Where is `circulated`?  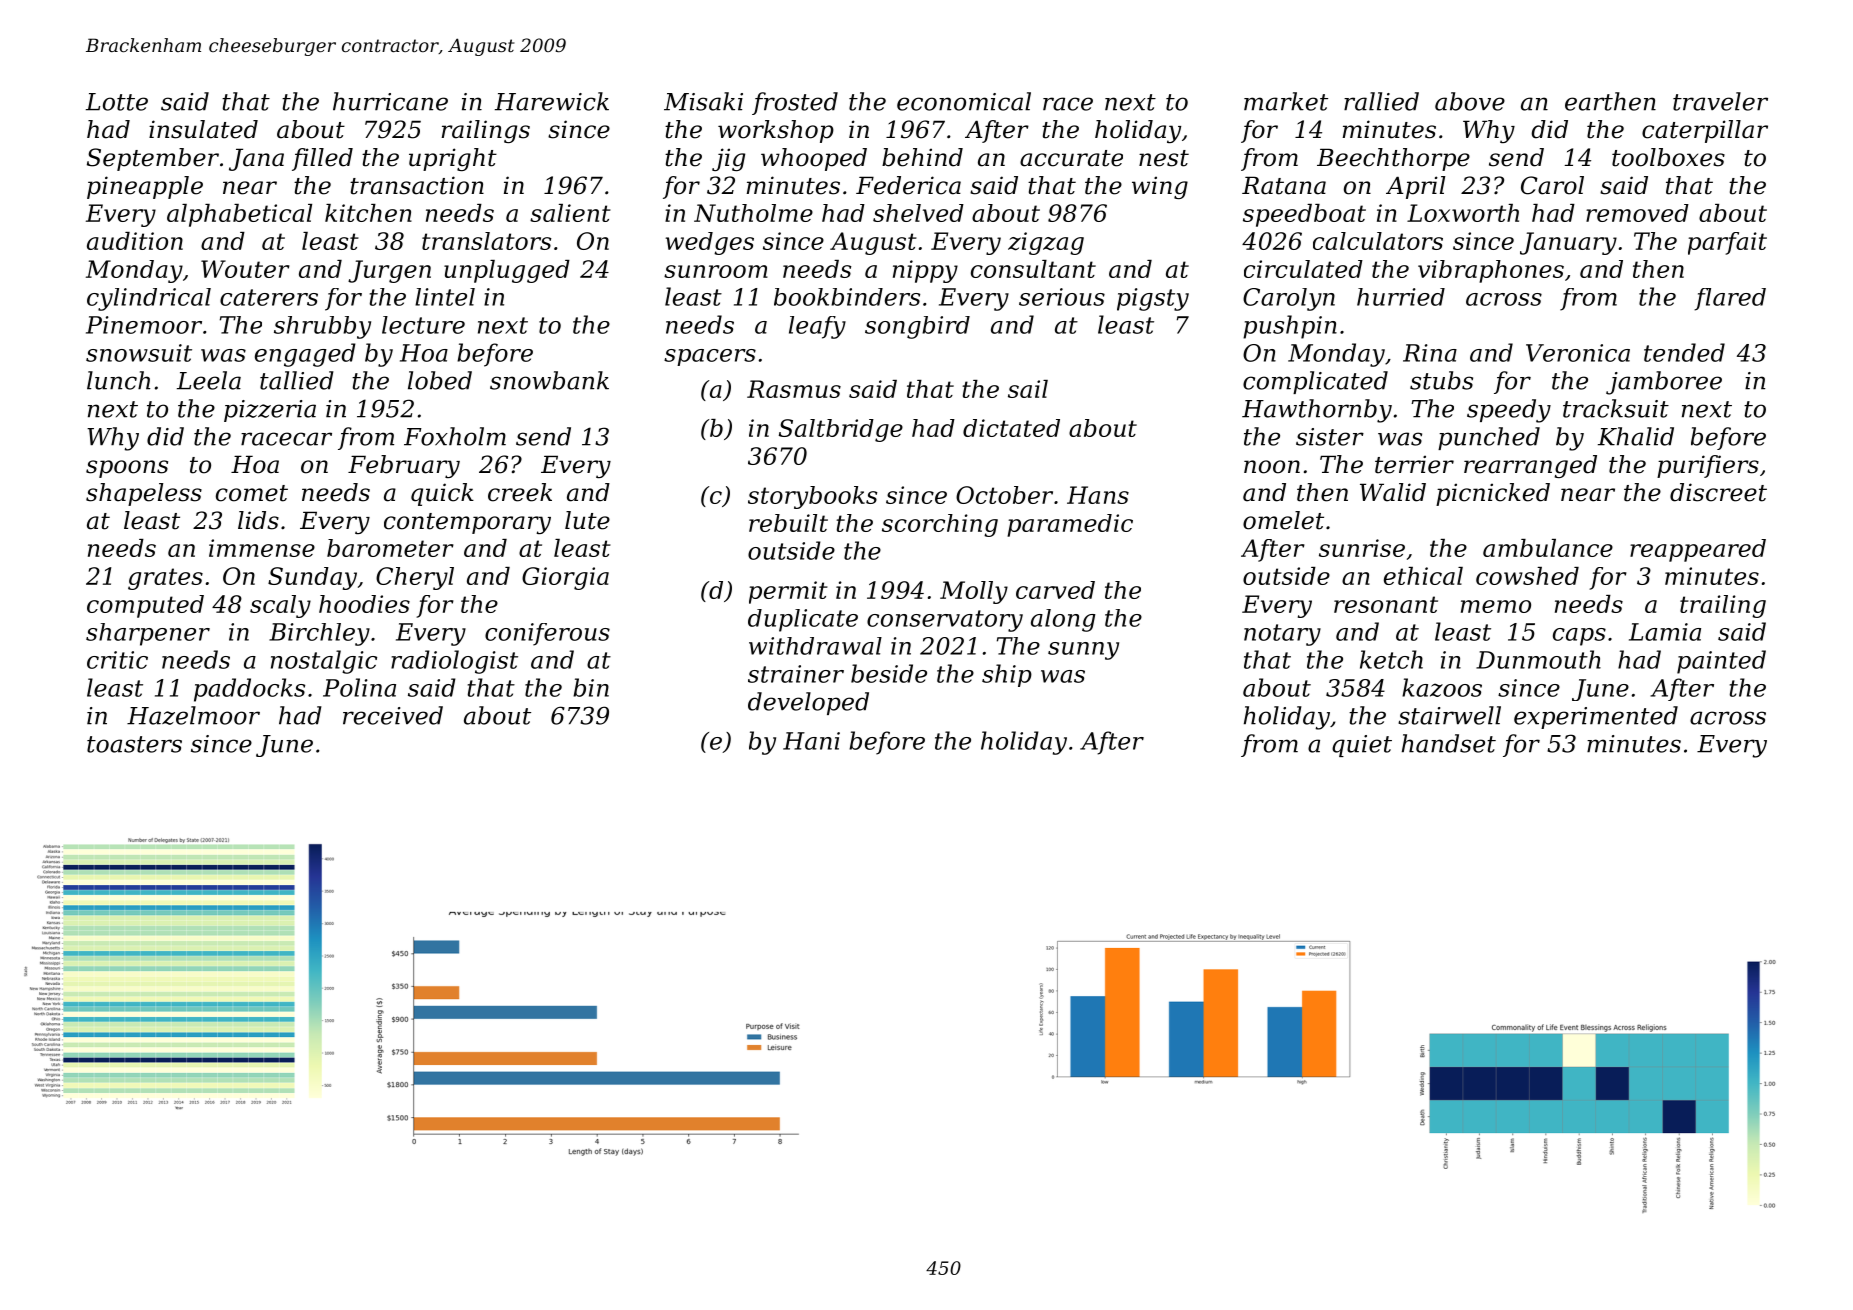 circulated is located at coordinates (1303, 269).
